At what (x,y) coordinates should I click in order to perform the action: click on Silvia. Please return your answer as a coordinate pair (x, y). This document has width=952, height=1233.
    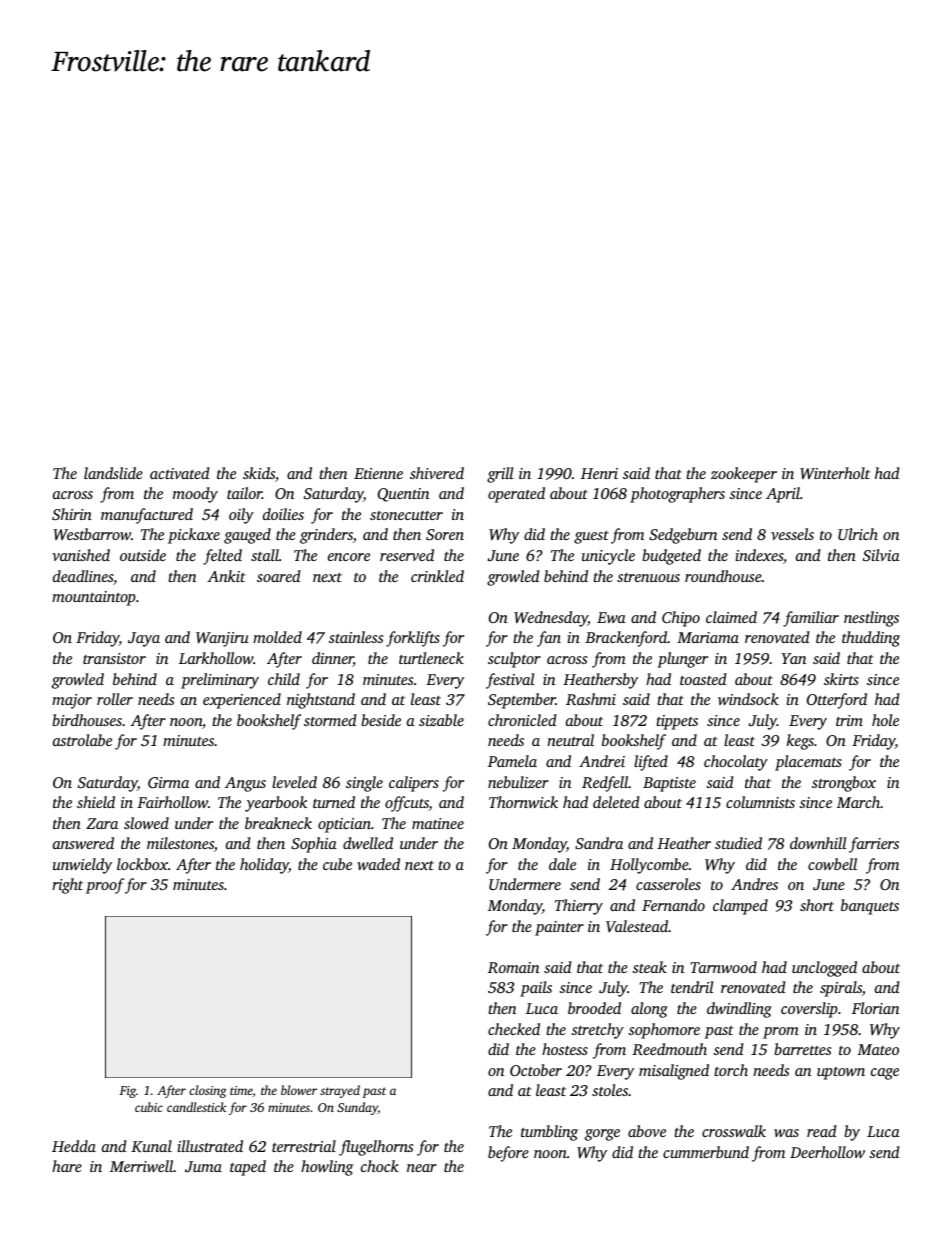
    Looking at the image, I should click on (881, 555).
